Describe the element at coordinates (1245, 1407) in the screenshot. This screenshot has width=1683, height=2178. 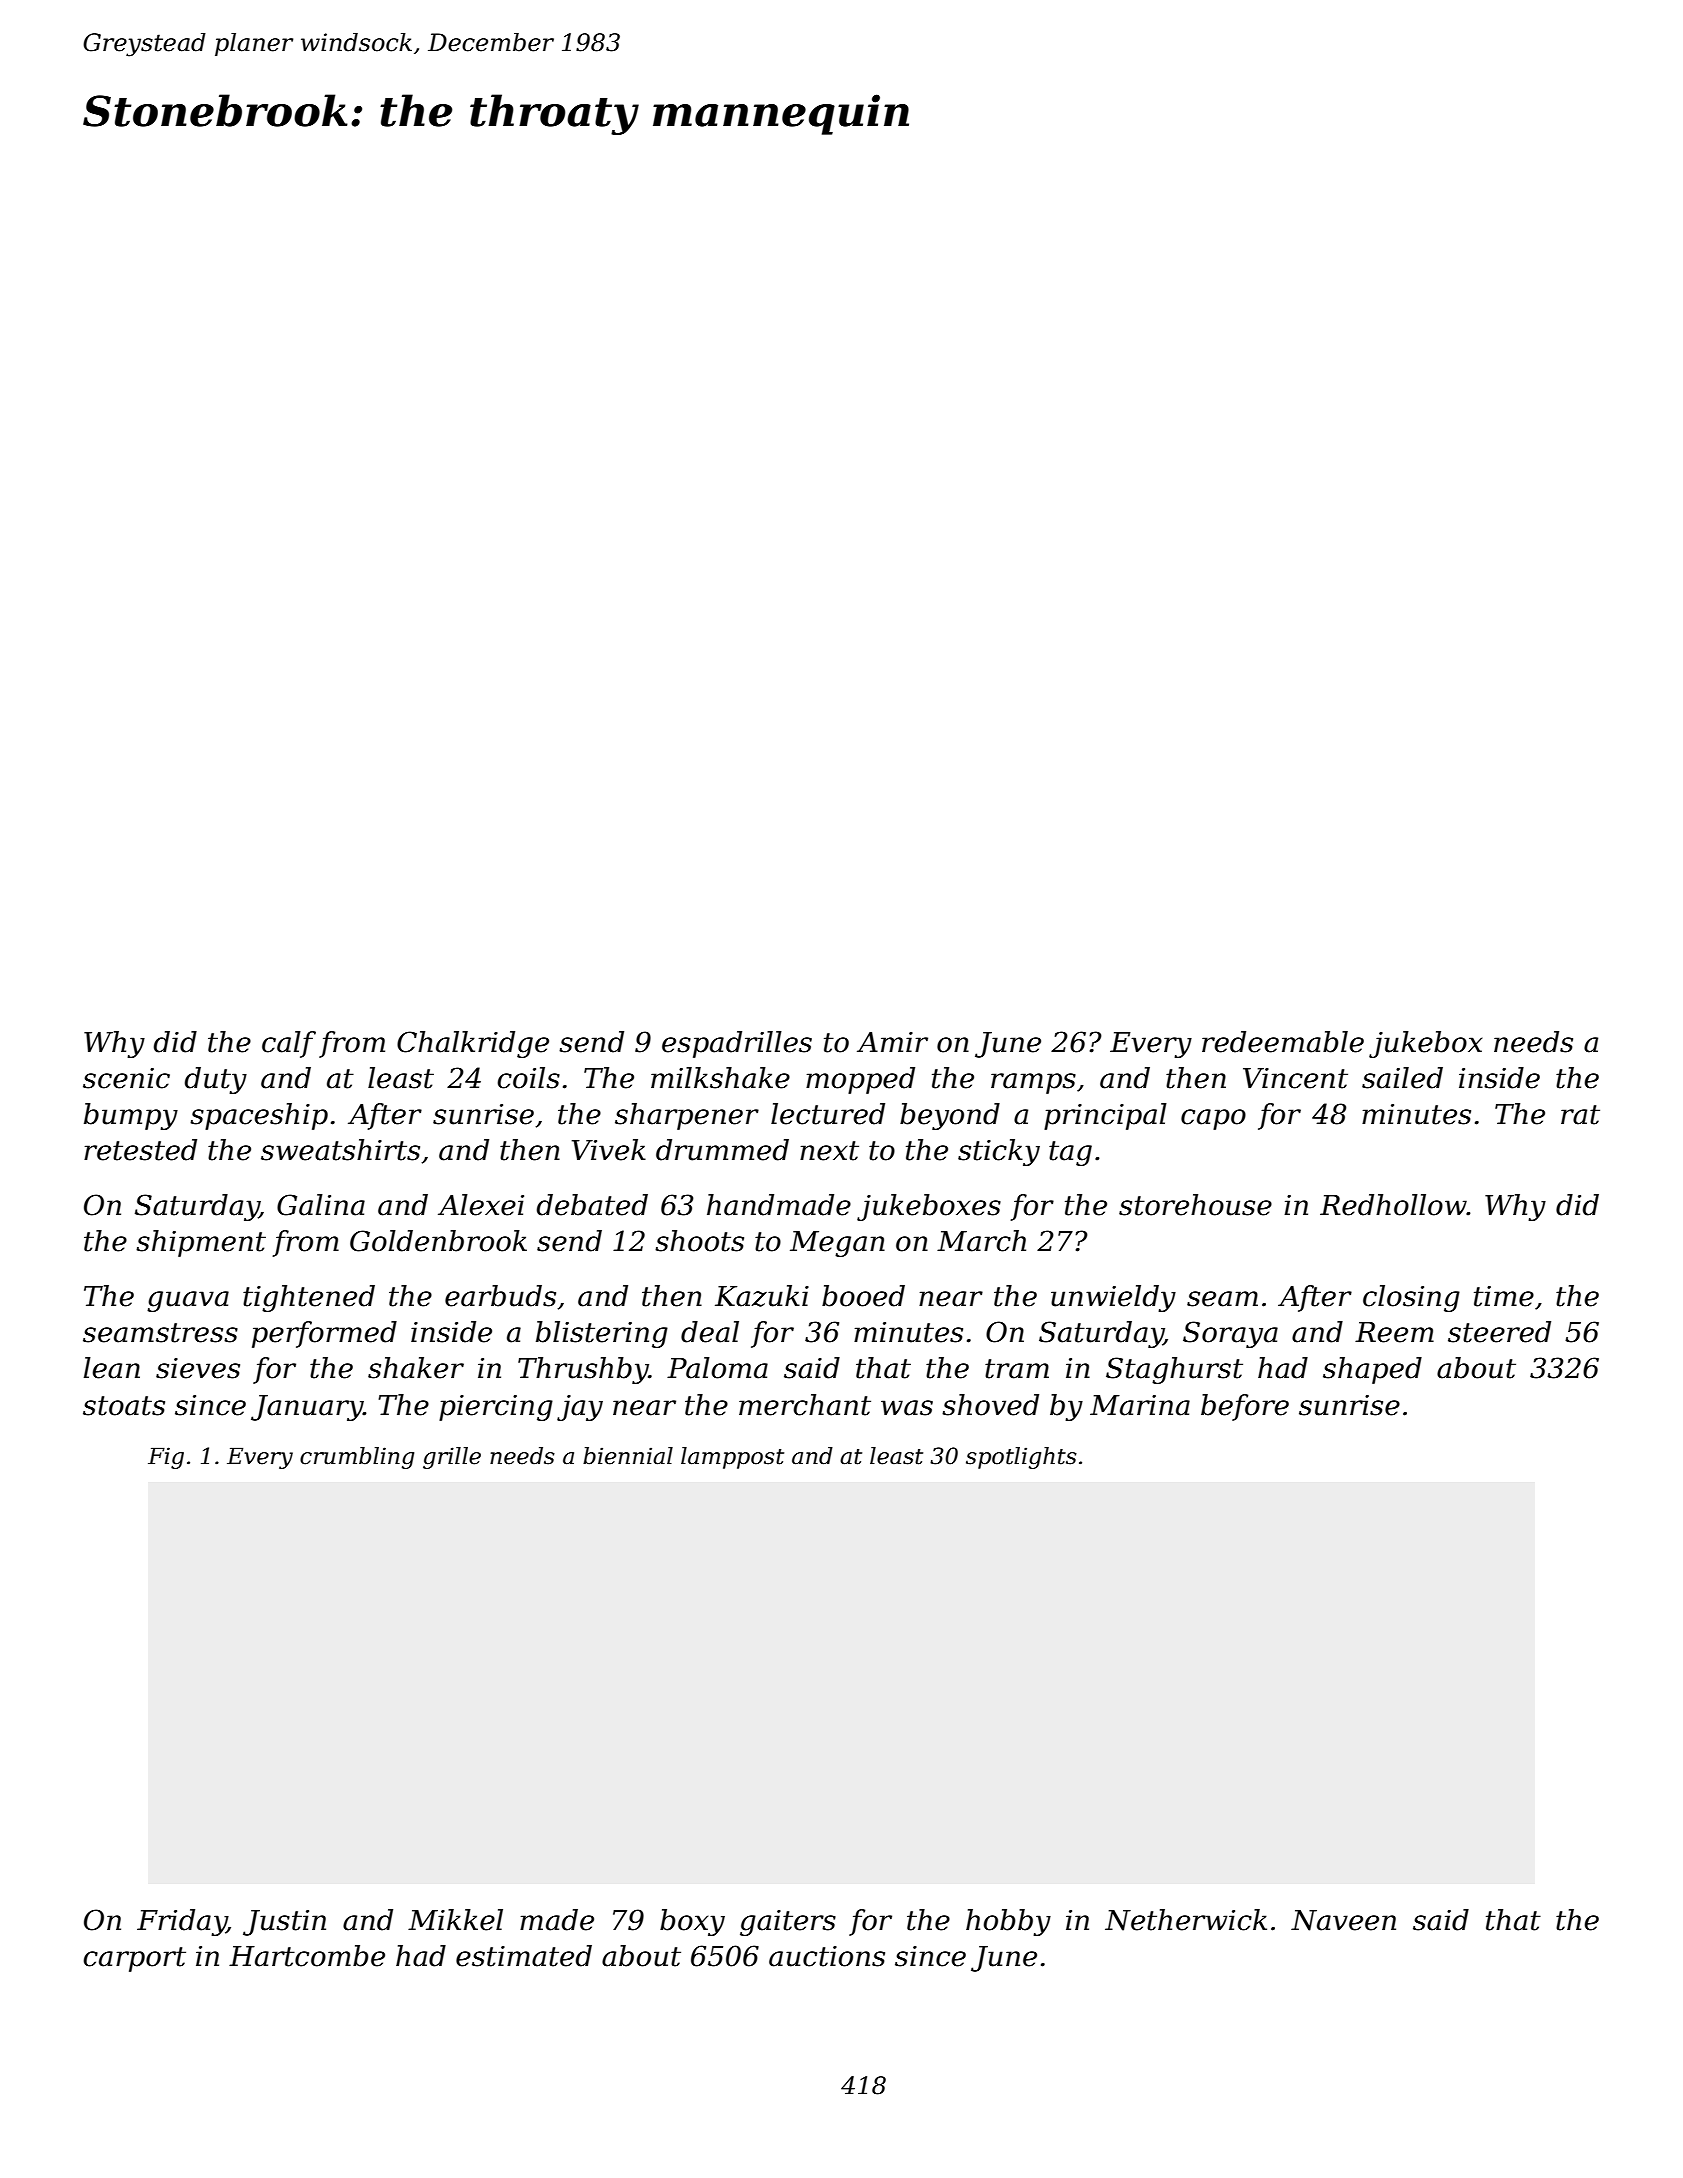
I see `before` at that location.
